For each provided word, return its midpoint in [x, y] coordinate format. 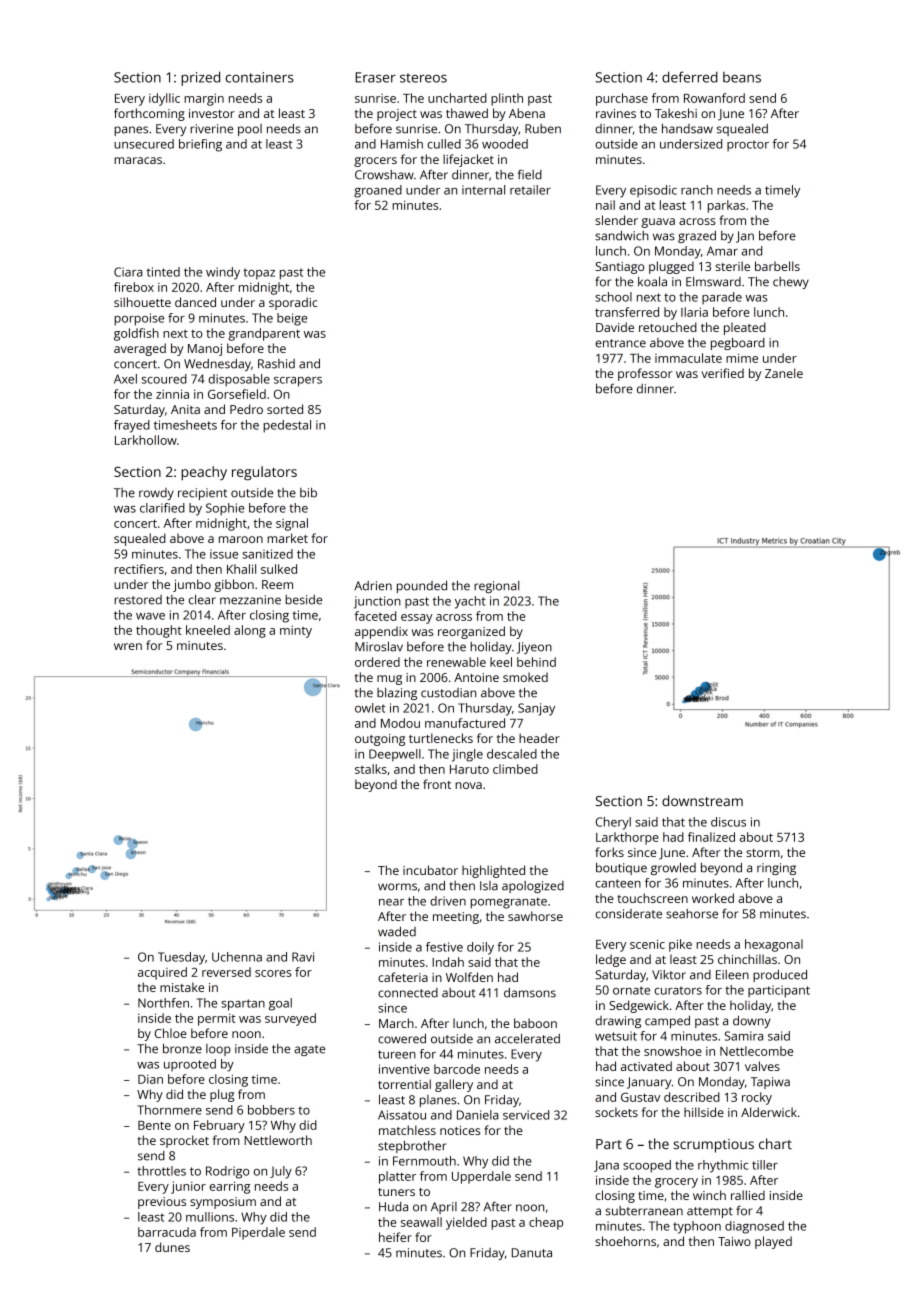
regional [496, 587]
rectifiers [139, 569]
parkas [726, 206]
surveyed [290, 1019]
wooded [505, 144]
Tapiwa [770, 1083]
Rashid [276, 364]
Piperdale [258, 1233]
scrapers [298, 382]
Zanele [784, 373]
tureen [397, 1054]
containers [260, 77]
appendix [381, 632]
